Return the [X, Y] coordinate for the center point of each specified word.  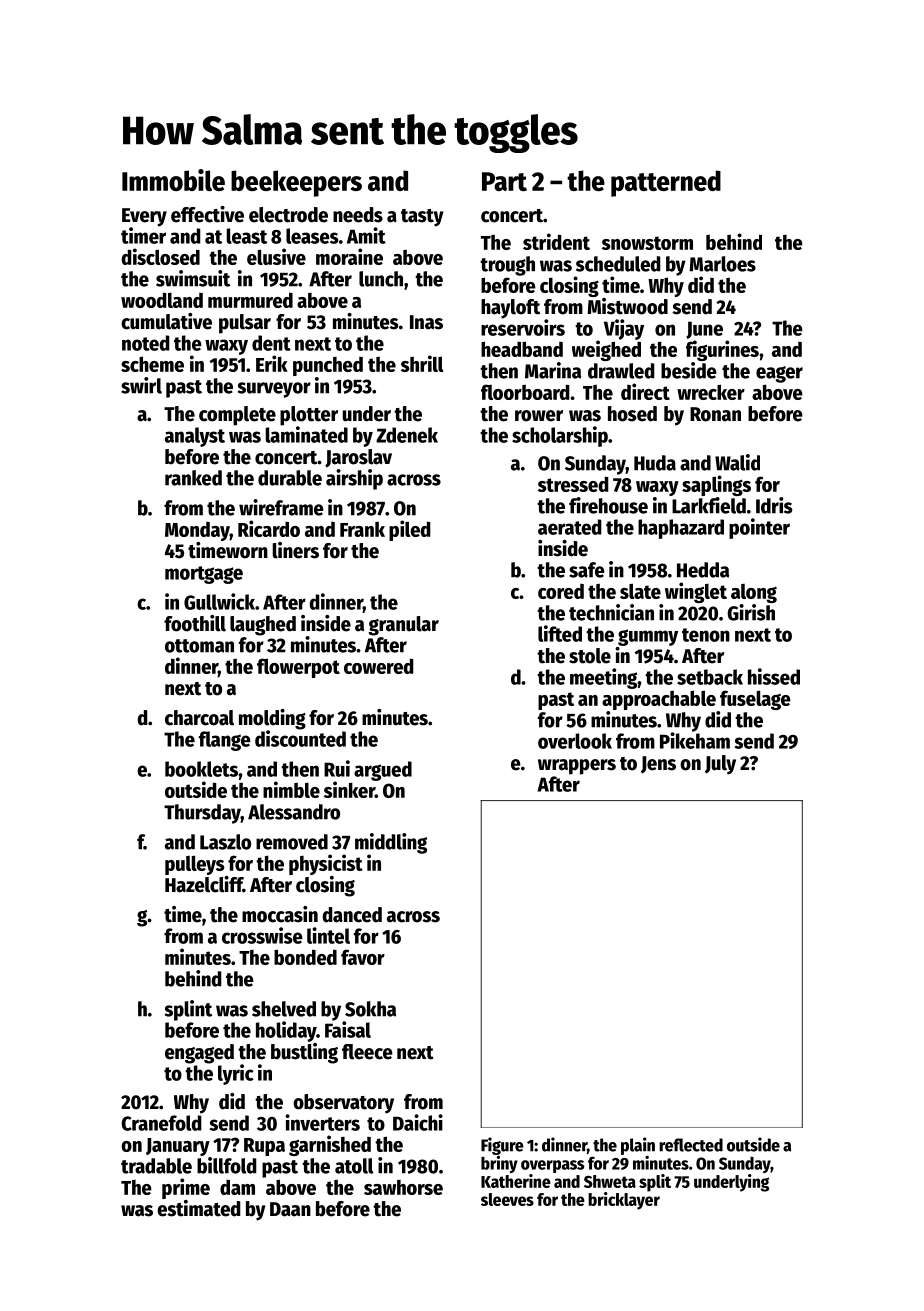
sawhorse [403, 1187]
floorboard [525, 392]
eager [779, 374]
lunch [381, 279]
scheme [152, 364]
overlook [575, 741]
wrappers [577, 767]
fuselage [755, 700]
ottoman [199, 646]
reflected [691, 1145]
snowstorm [647, 243]
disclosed [160, 256]
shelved [284, 1009]
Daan [290, 1209]
